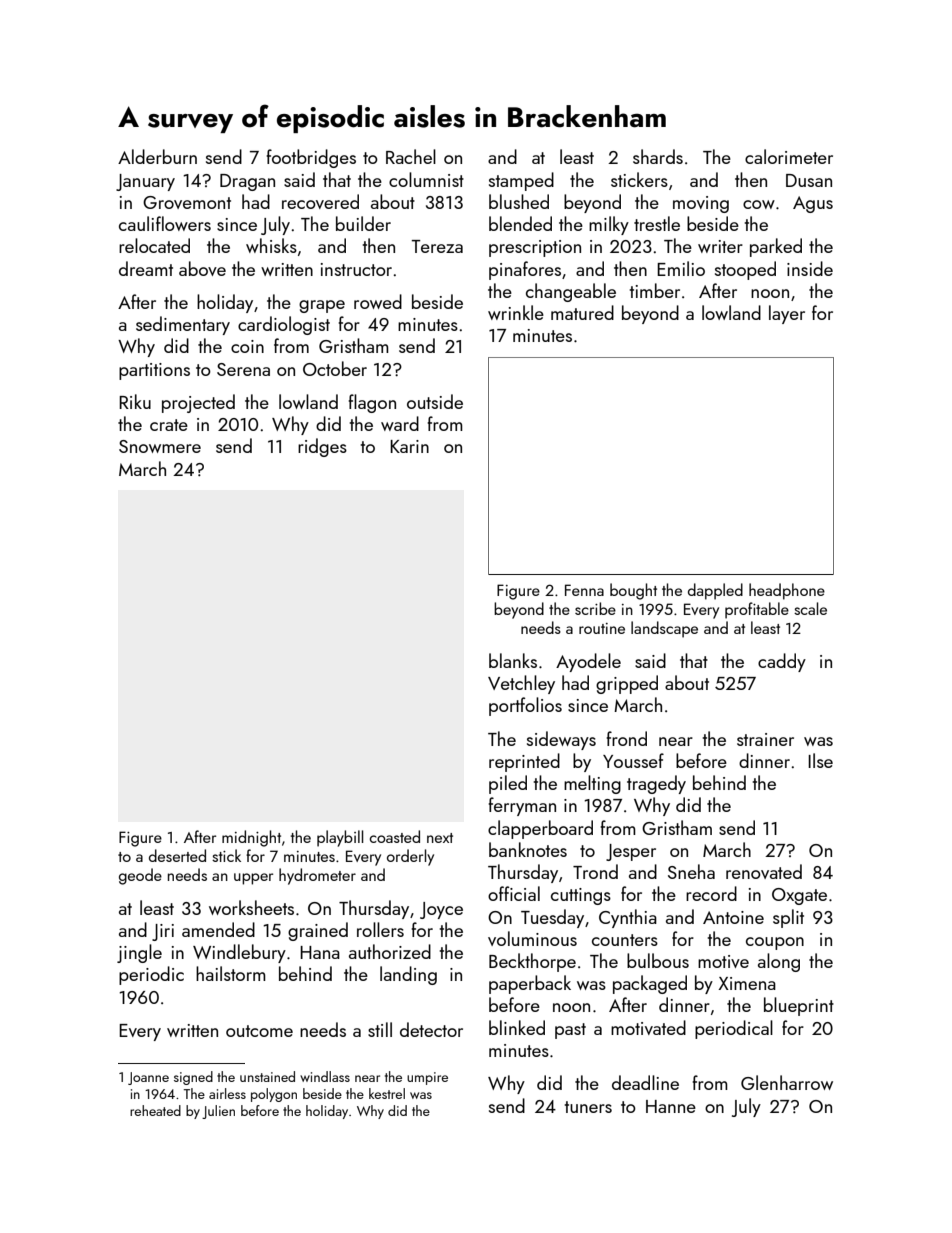  I want to click on Dragan, so click(247, 182).
